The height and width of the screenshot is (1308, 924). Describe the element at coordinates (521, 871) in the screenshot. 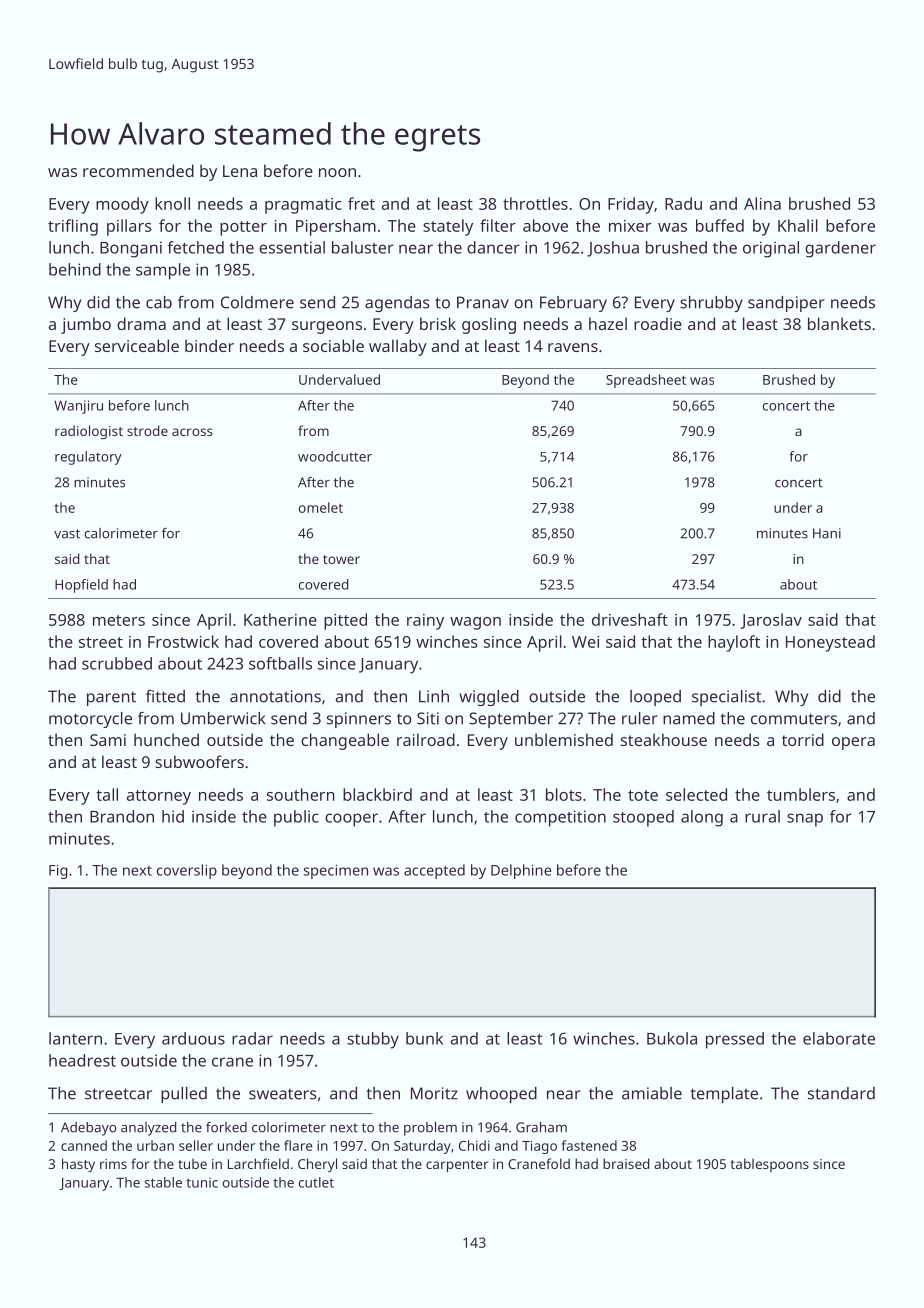

I see `Delphine` at that location.
